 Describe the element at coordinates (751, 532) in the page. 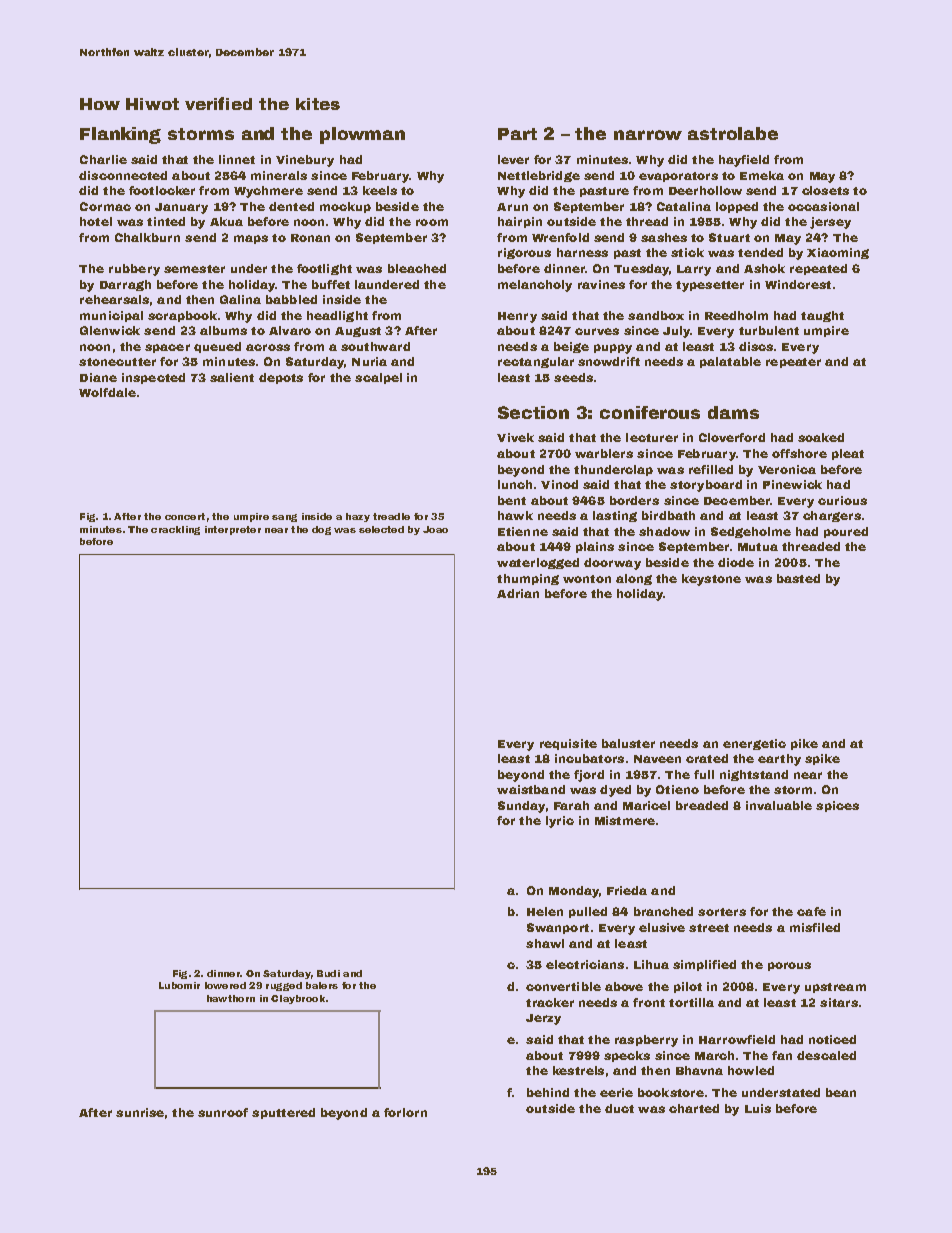

I see `Sedgeholme` at that location.
